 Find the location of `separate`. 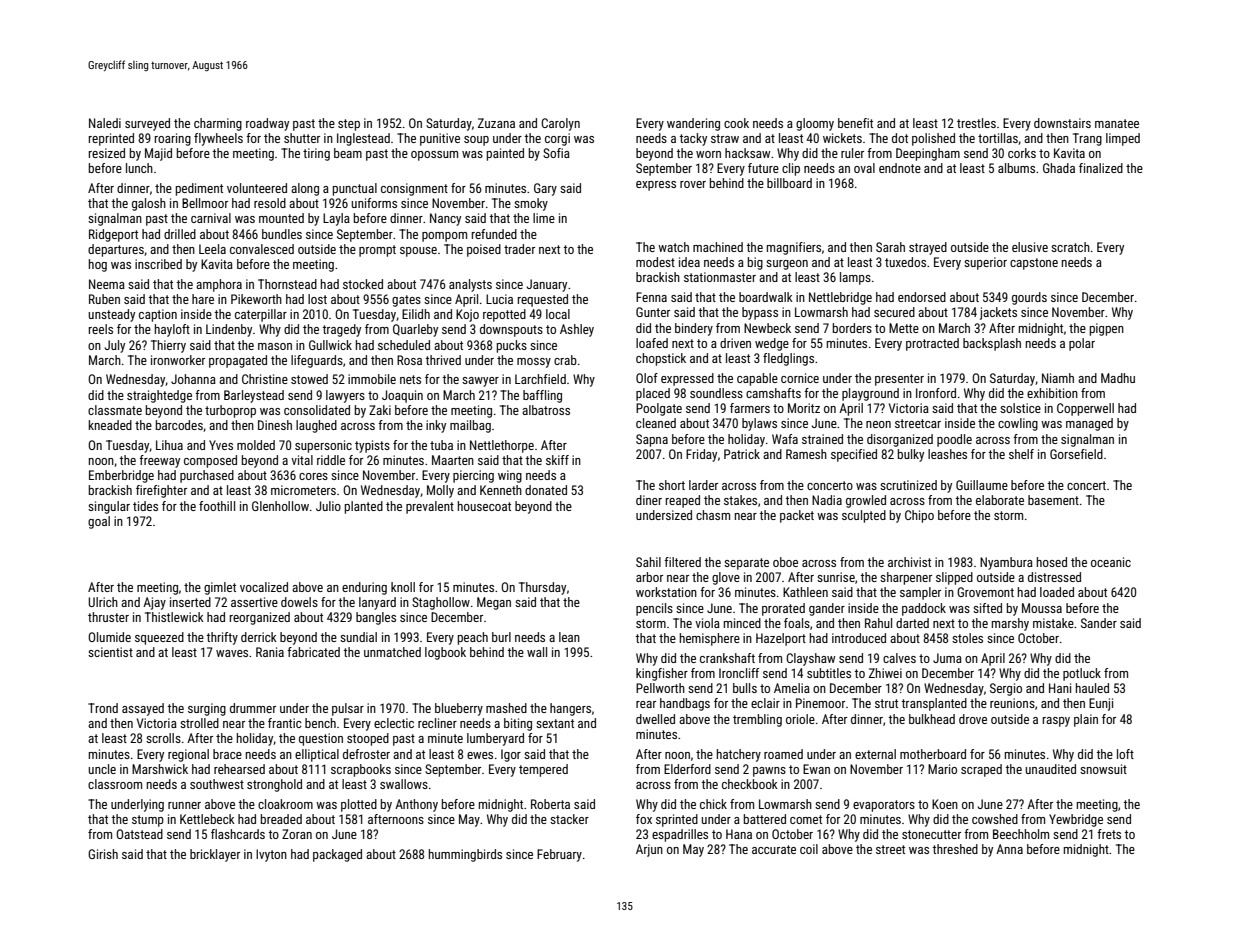

separate is located at coordinates (746, 564).
